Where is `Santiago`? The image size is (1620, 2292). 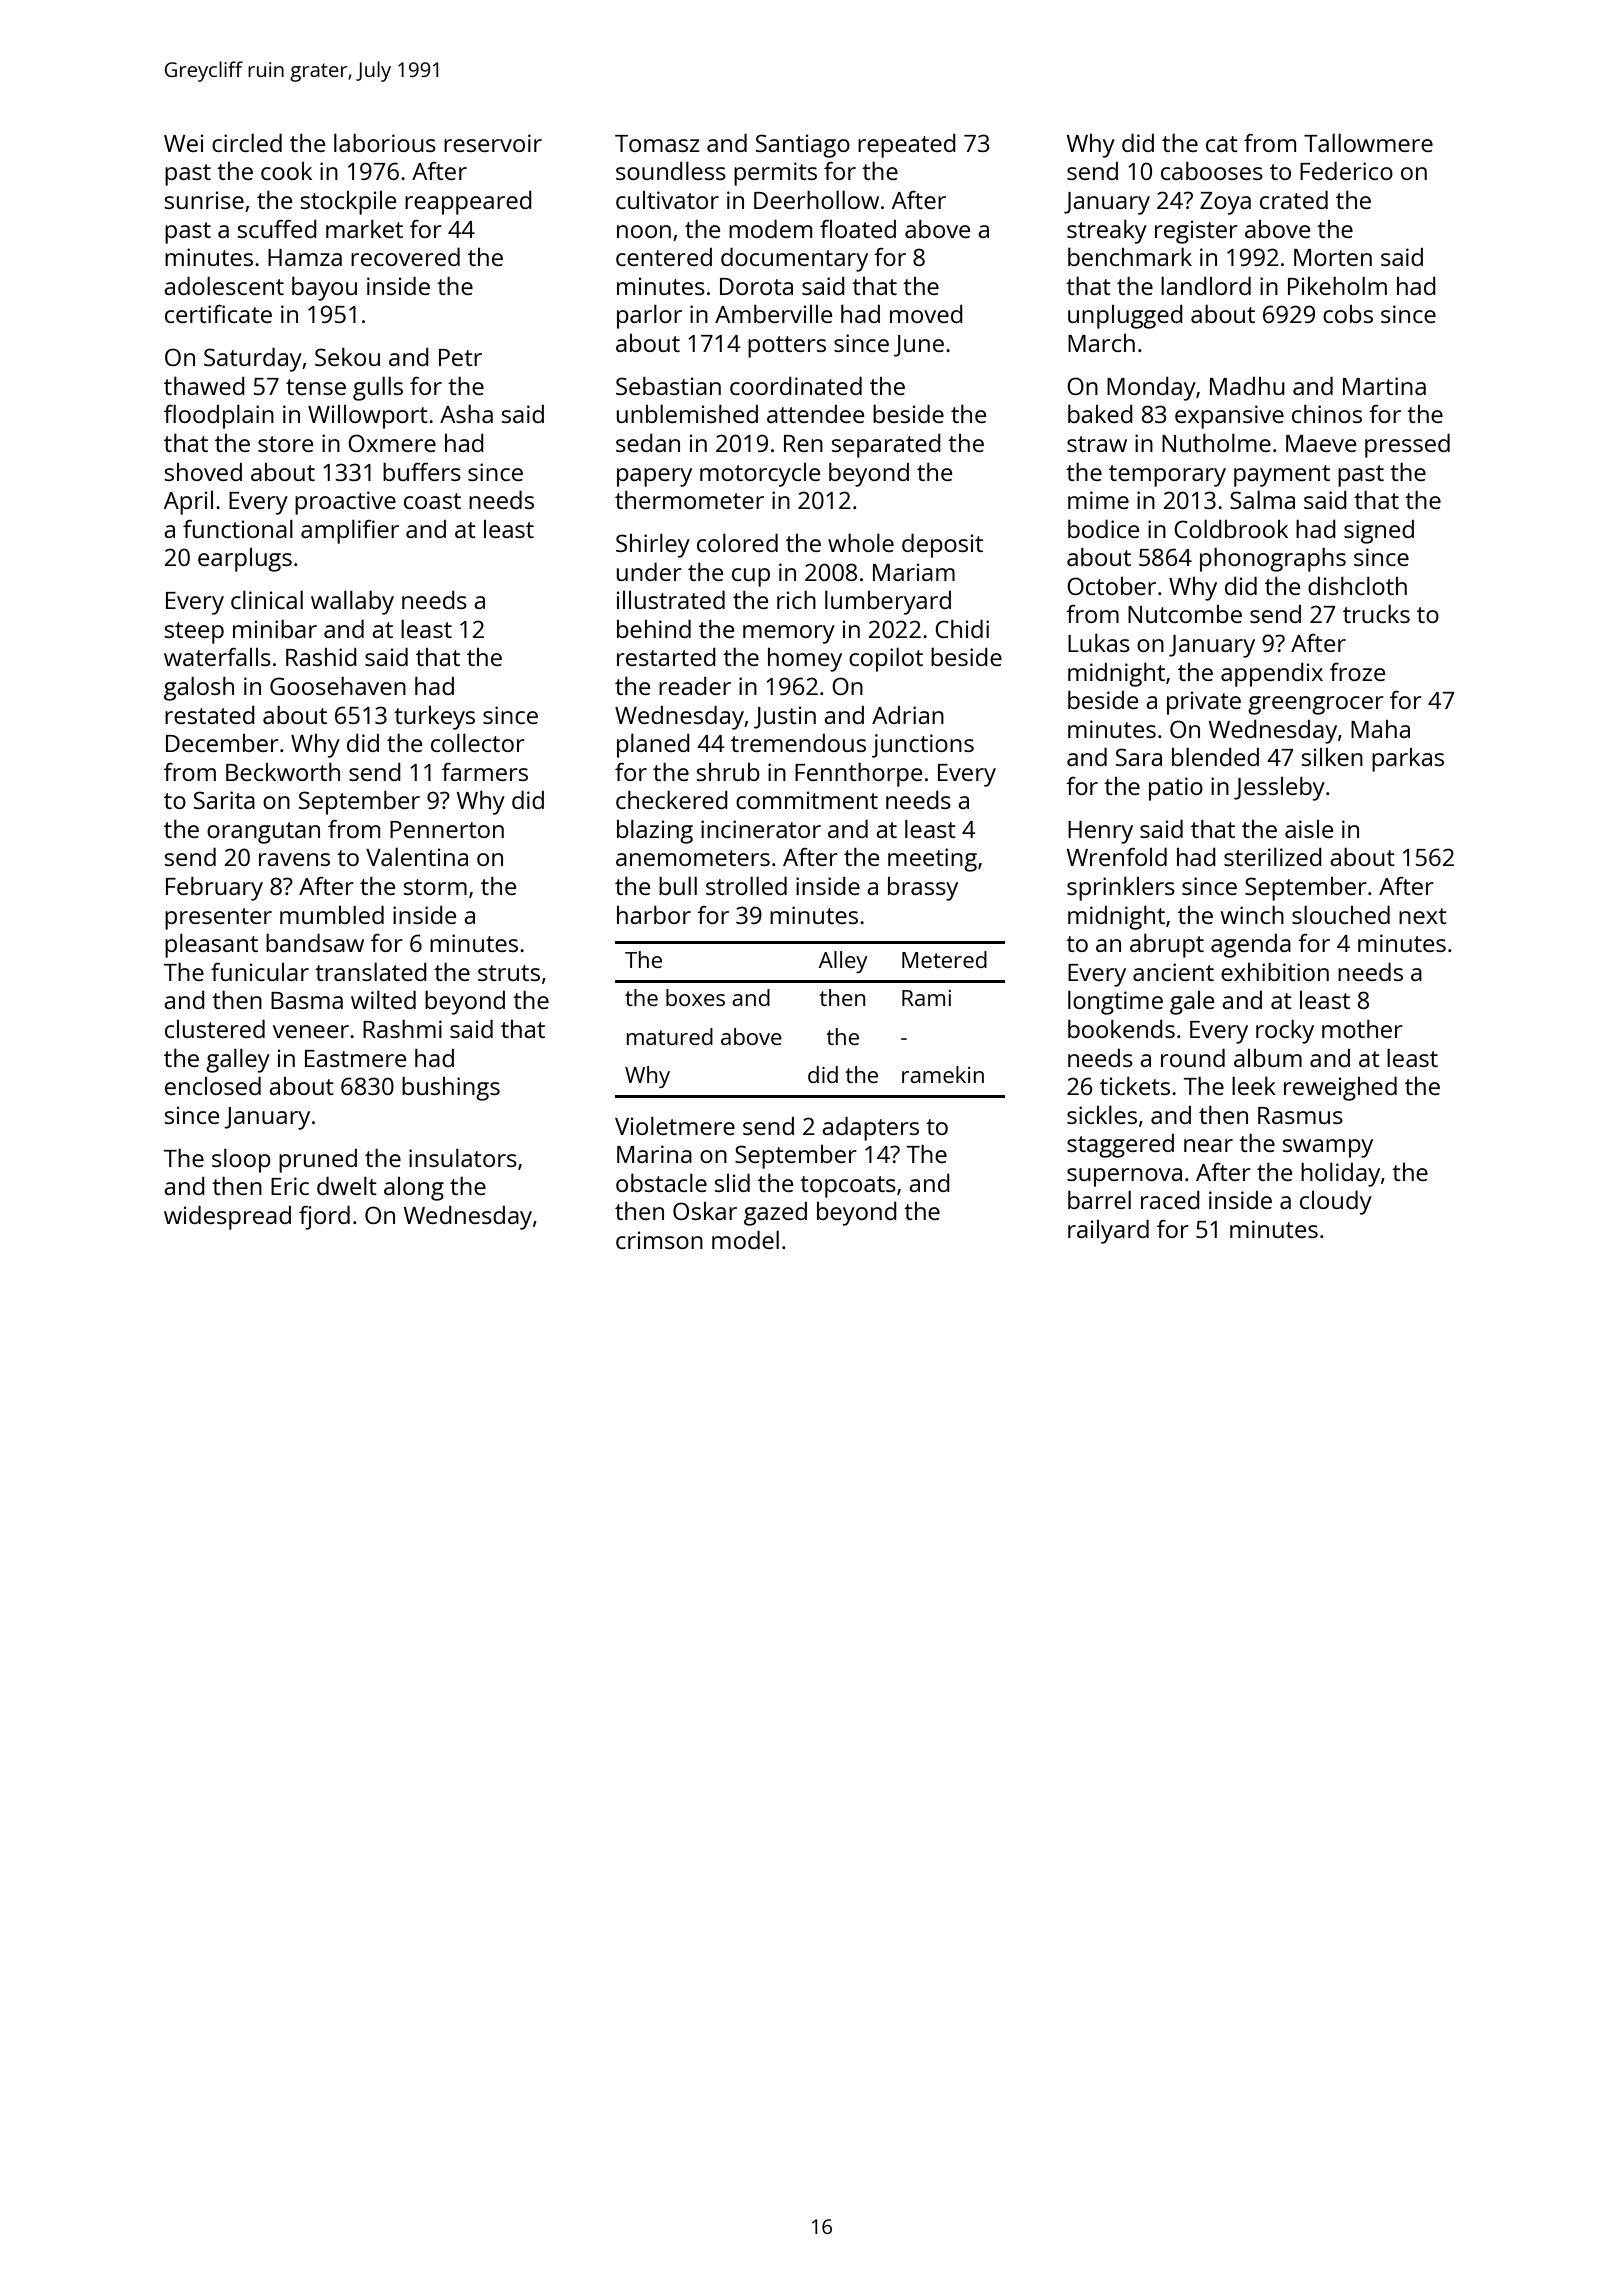
Santiago is located at coordinates (803, 146).
